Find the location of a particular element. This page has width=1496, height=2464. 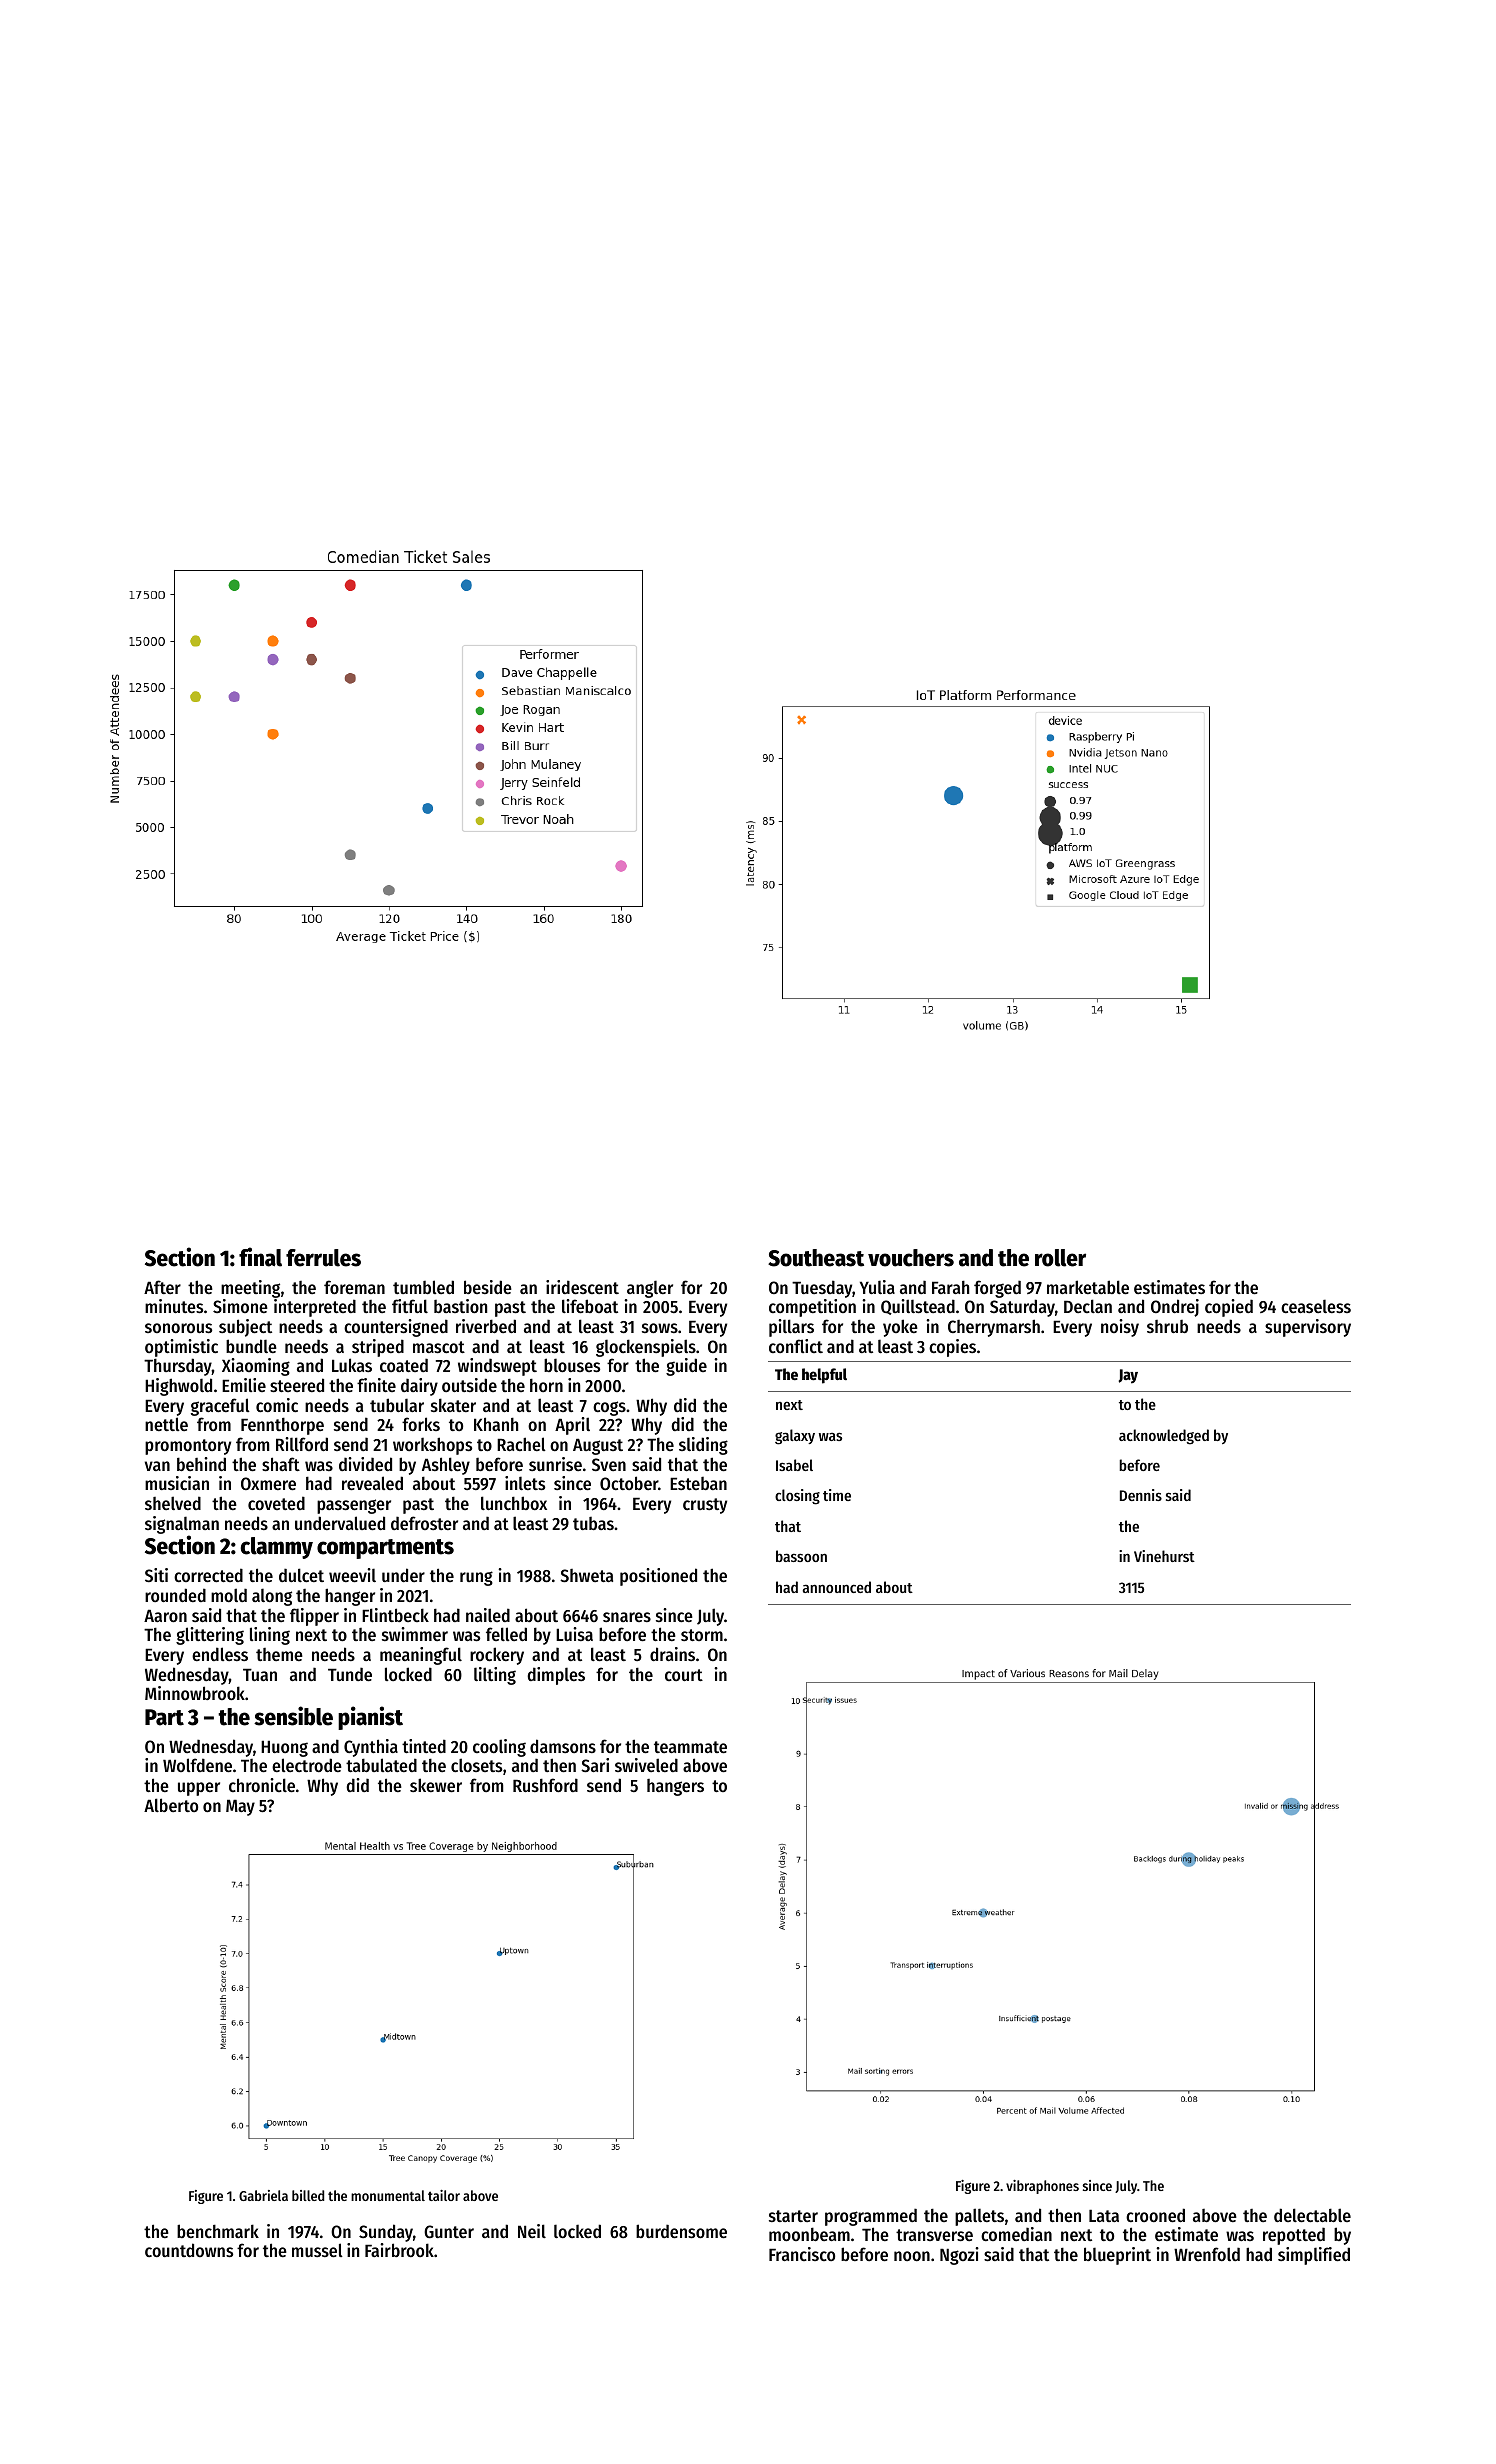

Gabriela is located at coordinates (263, 2195).
